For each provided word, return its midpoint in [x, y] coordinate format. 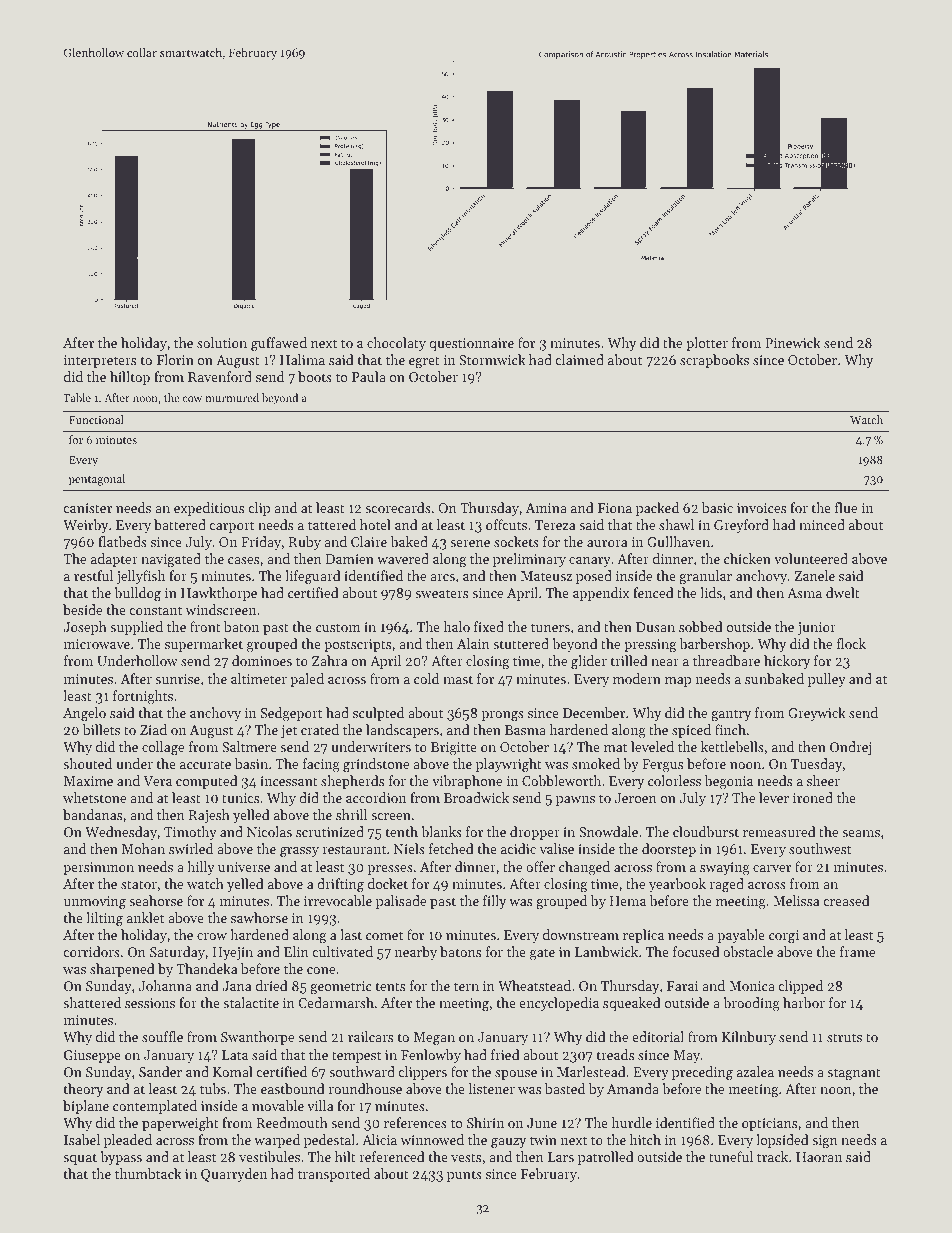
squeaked [632, 1004]
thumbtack [148, 1173]
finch [730, 729]
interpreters [100, 361]
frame [857, 951]
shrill [351, 814]
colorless [674, 780]
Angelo [84, 714]
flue [846, 507]
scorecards [398, 507]
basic [717, 507]
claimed [579, 359]
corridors [91, 951]
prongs [503, 716]
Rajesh [209, 816]
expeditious [209, 509]
